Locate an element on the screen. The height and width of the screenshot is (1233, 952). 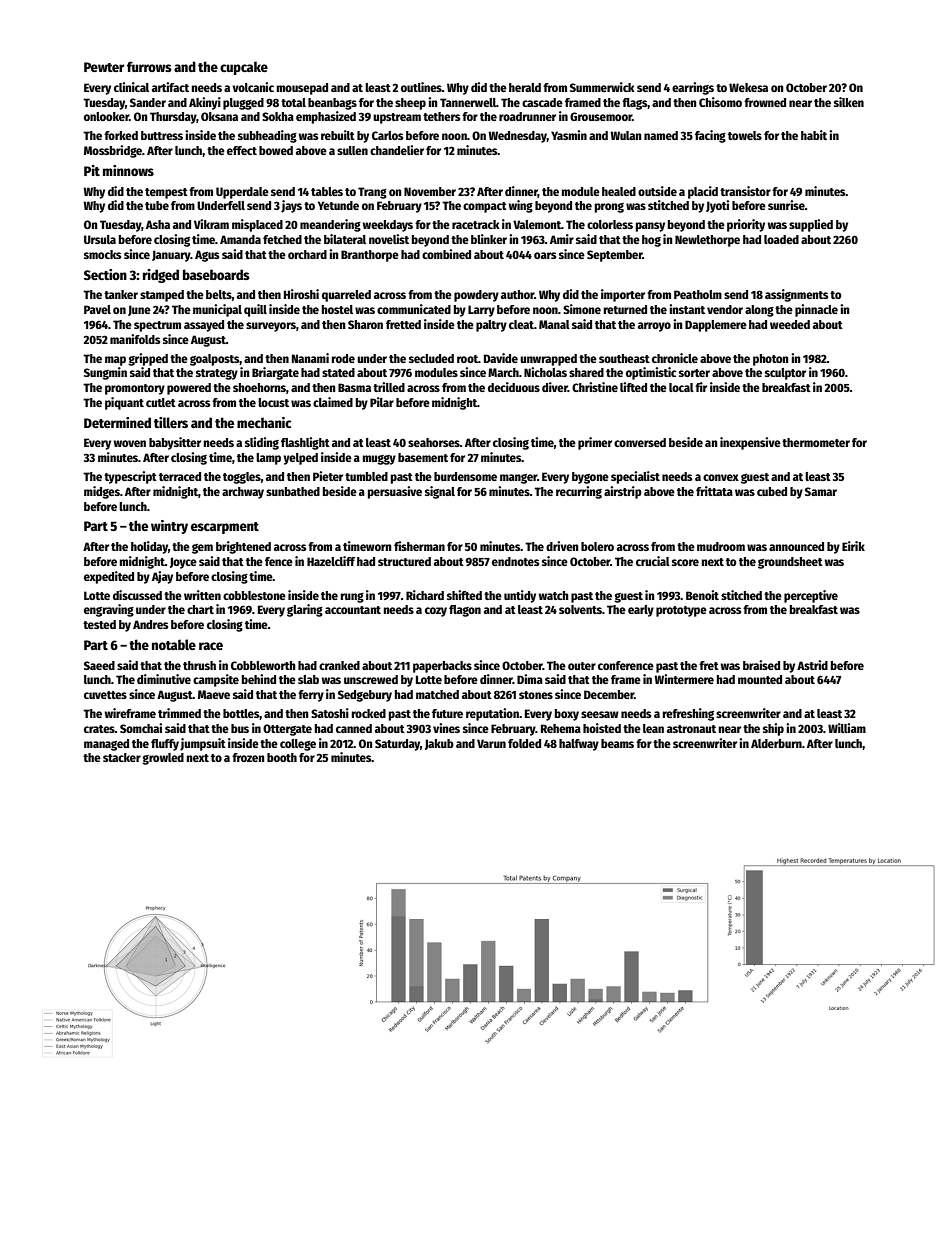
Newlethorpe is located at coordinates (707, 241).
